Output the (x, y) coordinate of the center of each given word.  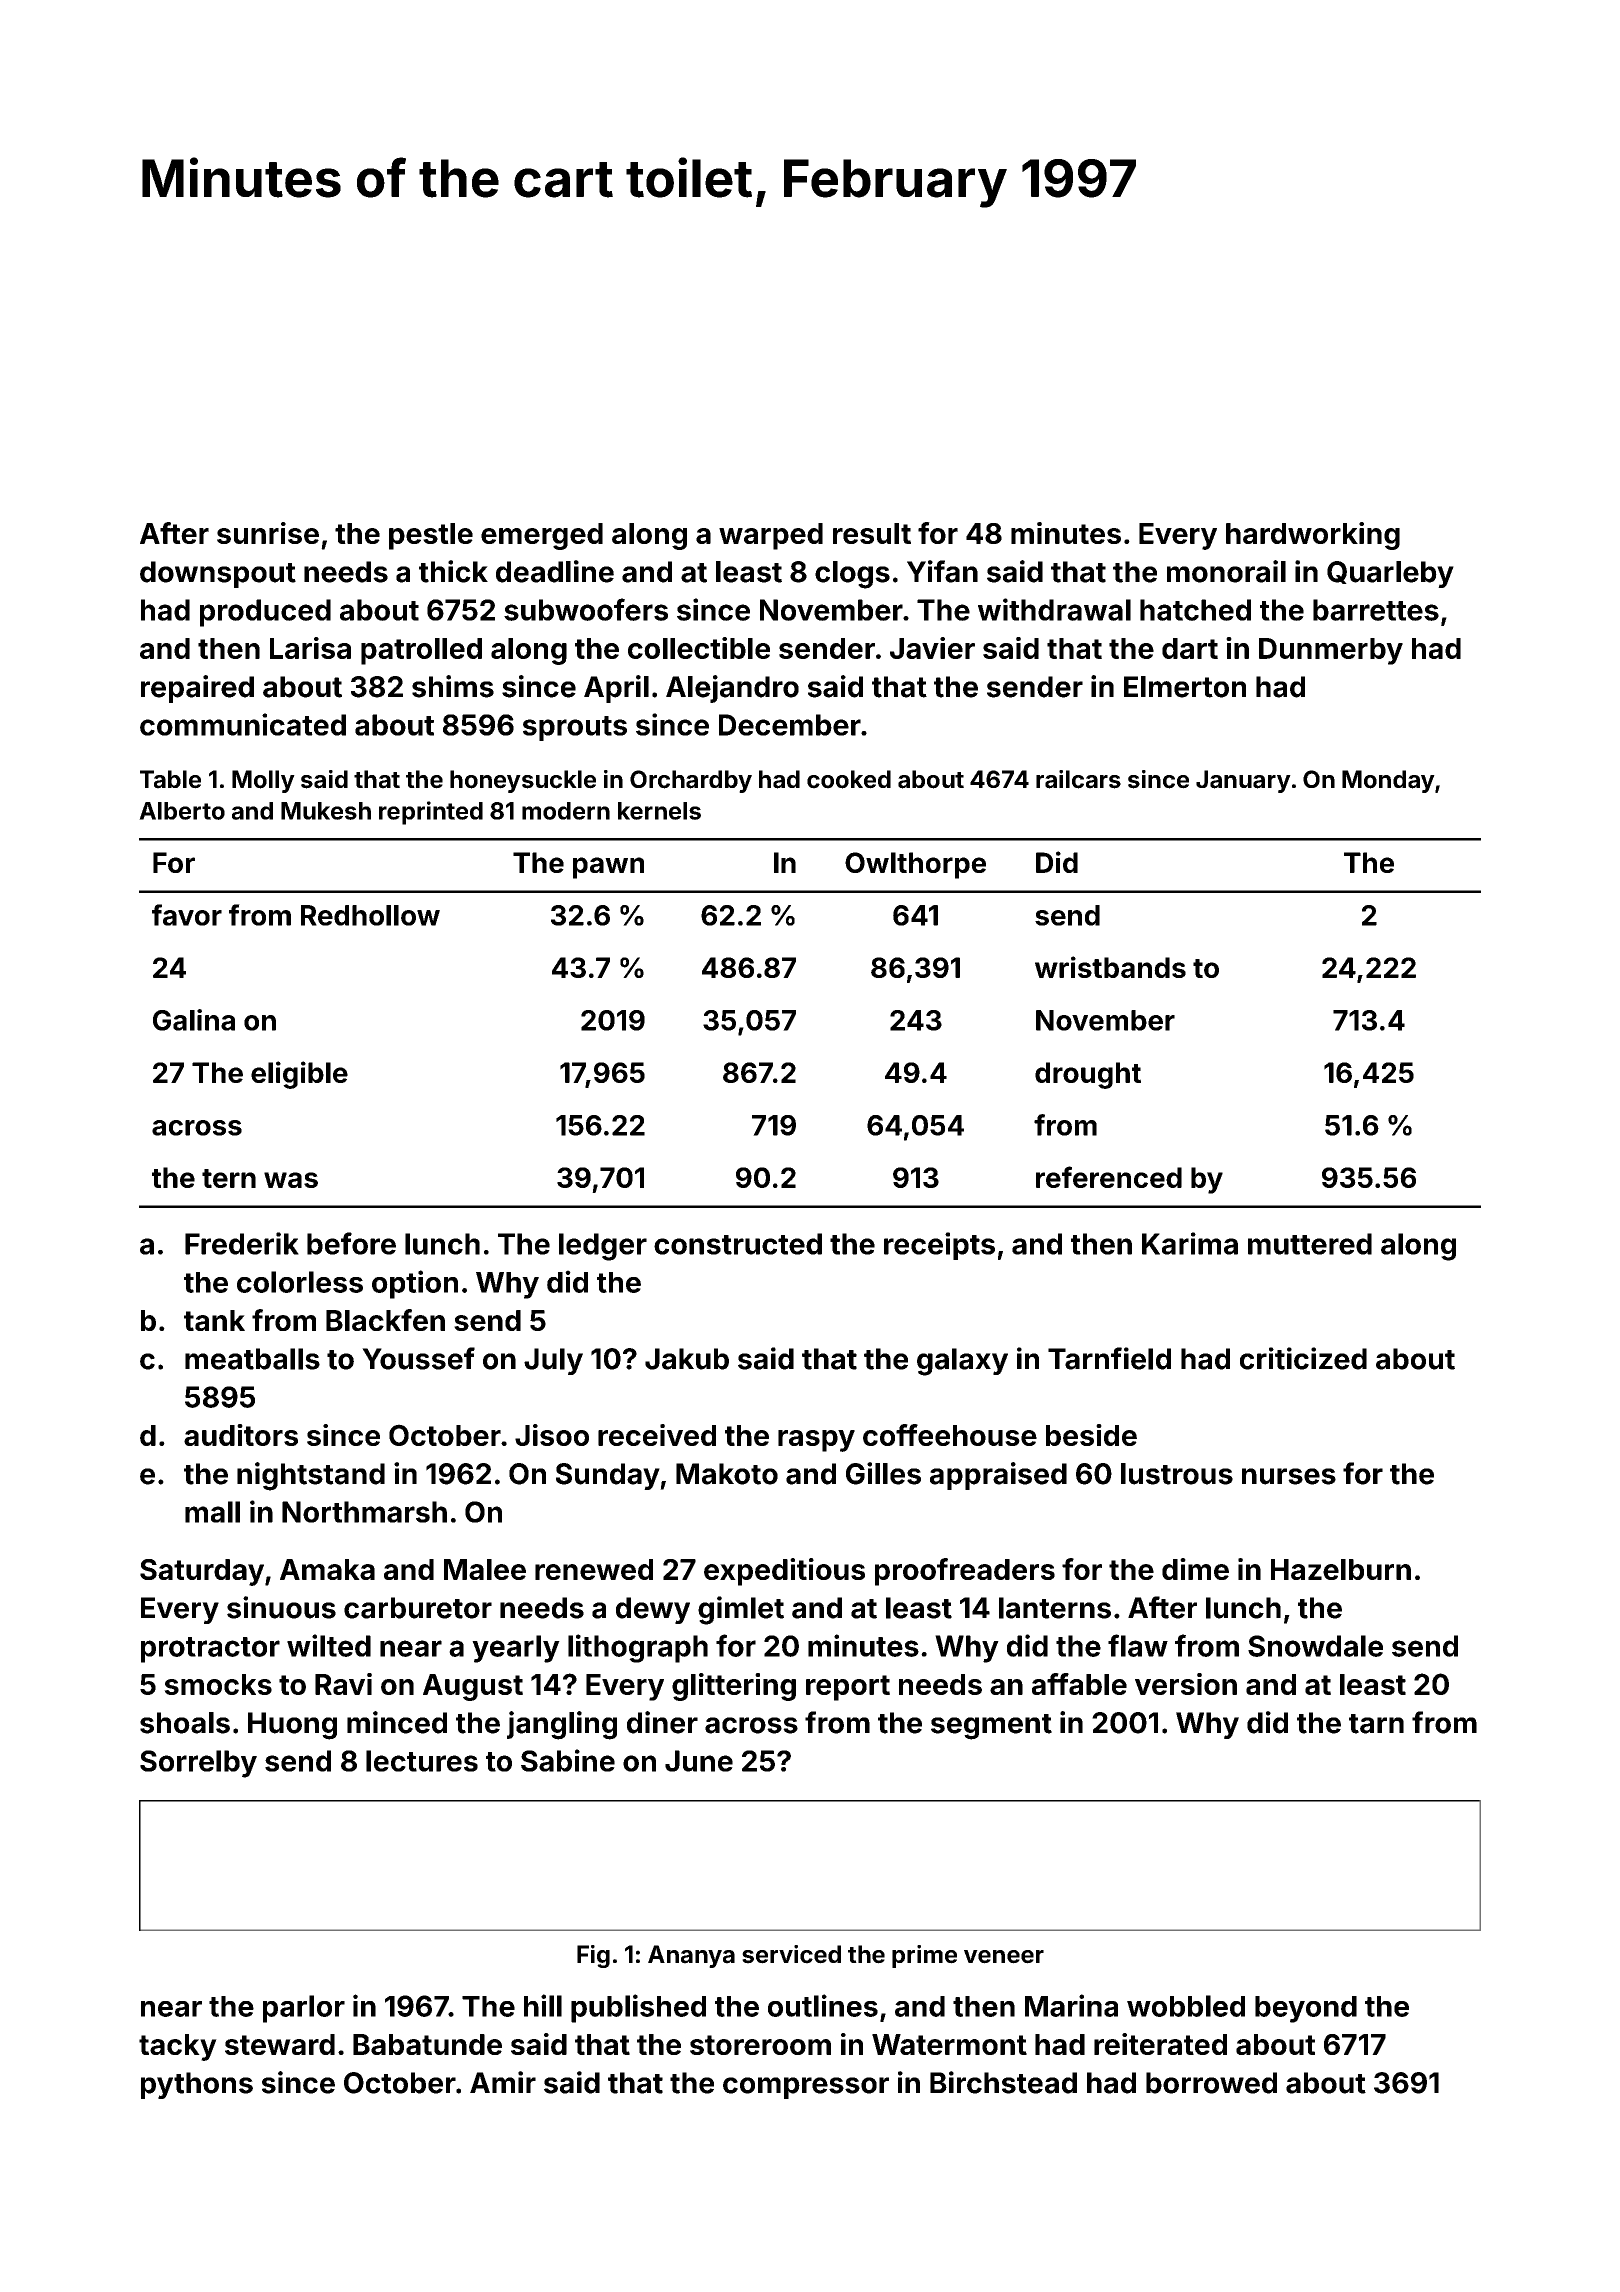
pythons (197, 2085)
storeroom (760, 2045)
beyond (1306, 2009)
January (1243, 781)
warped (771, 536)
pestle (431, 536)
